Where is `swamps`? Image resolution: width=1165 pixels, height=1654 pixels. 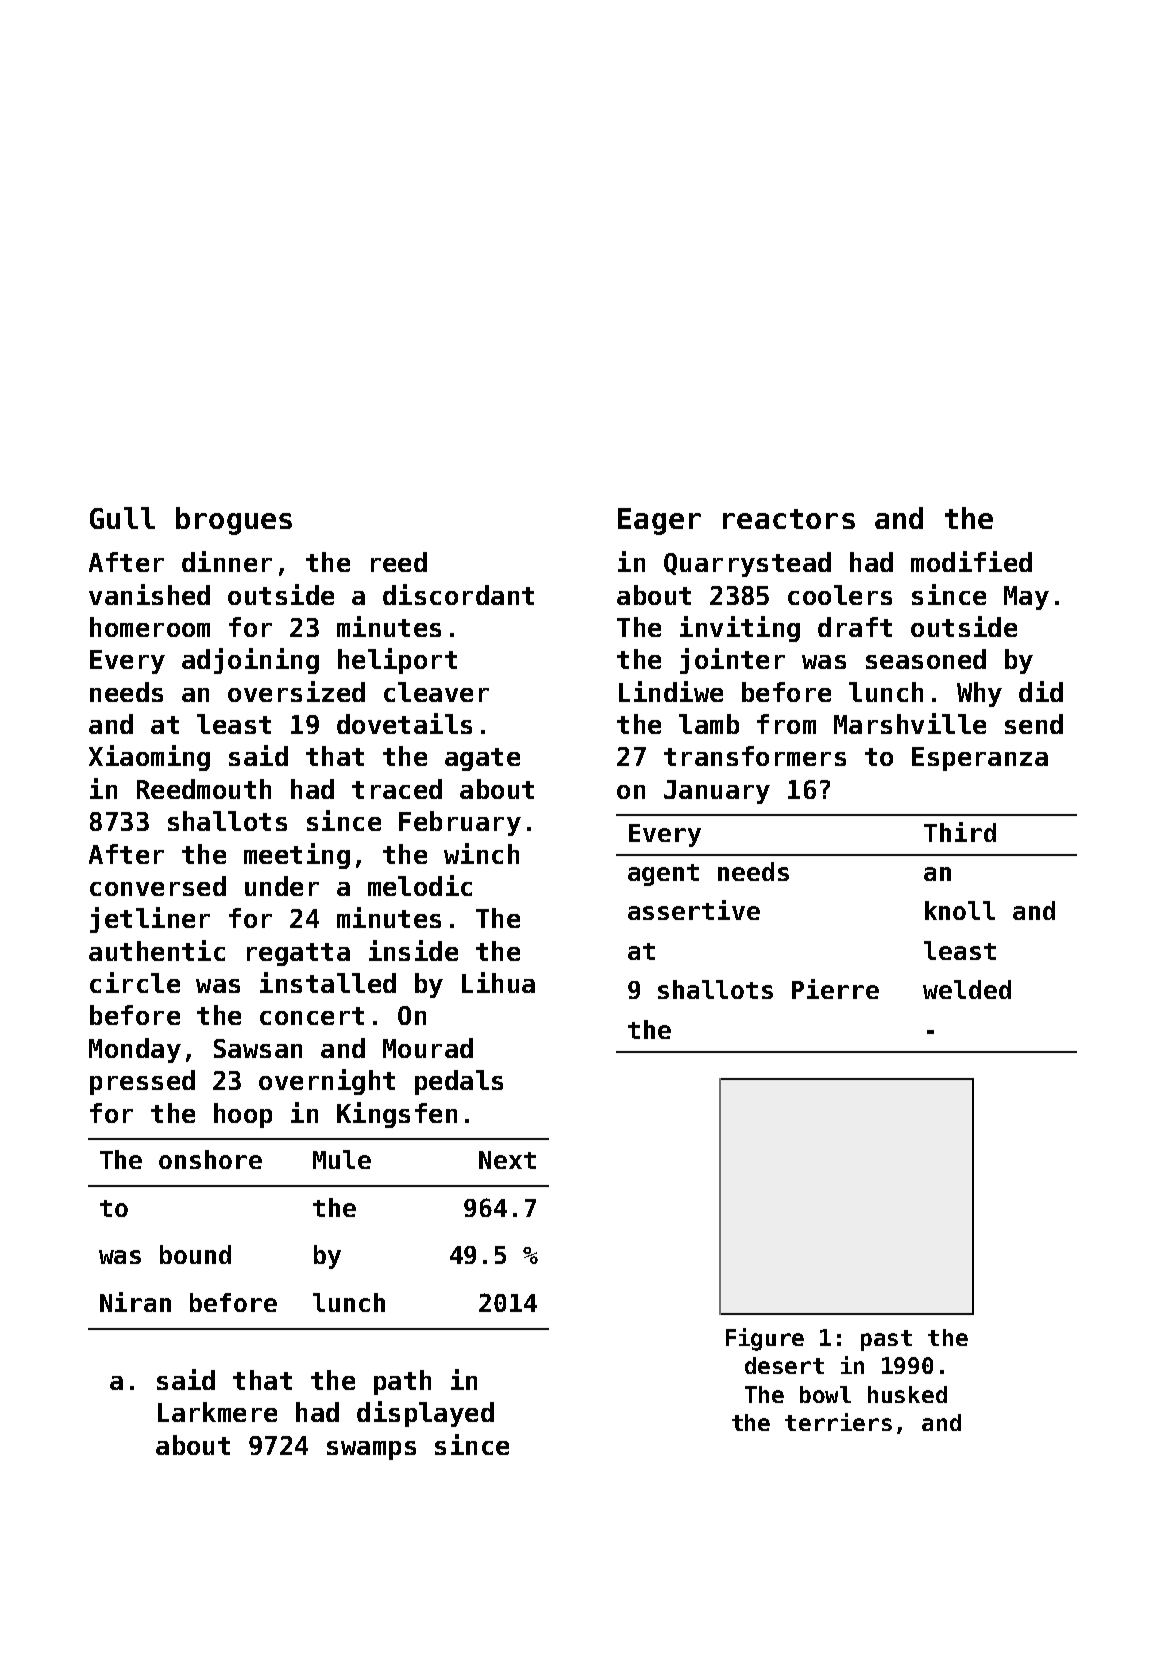
swamps is located at coordinates (371, 1450).
